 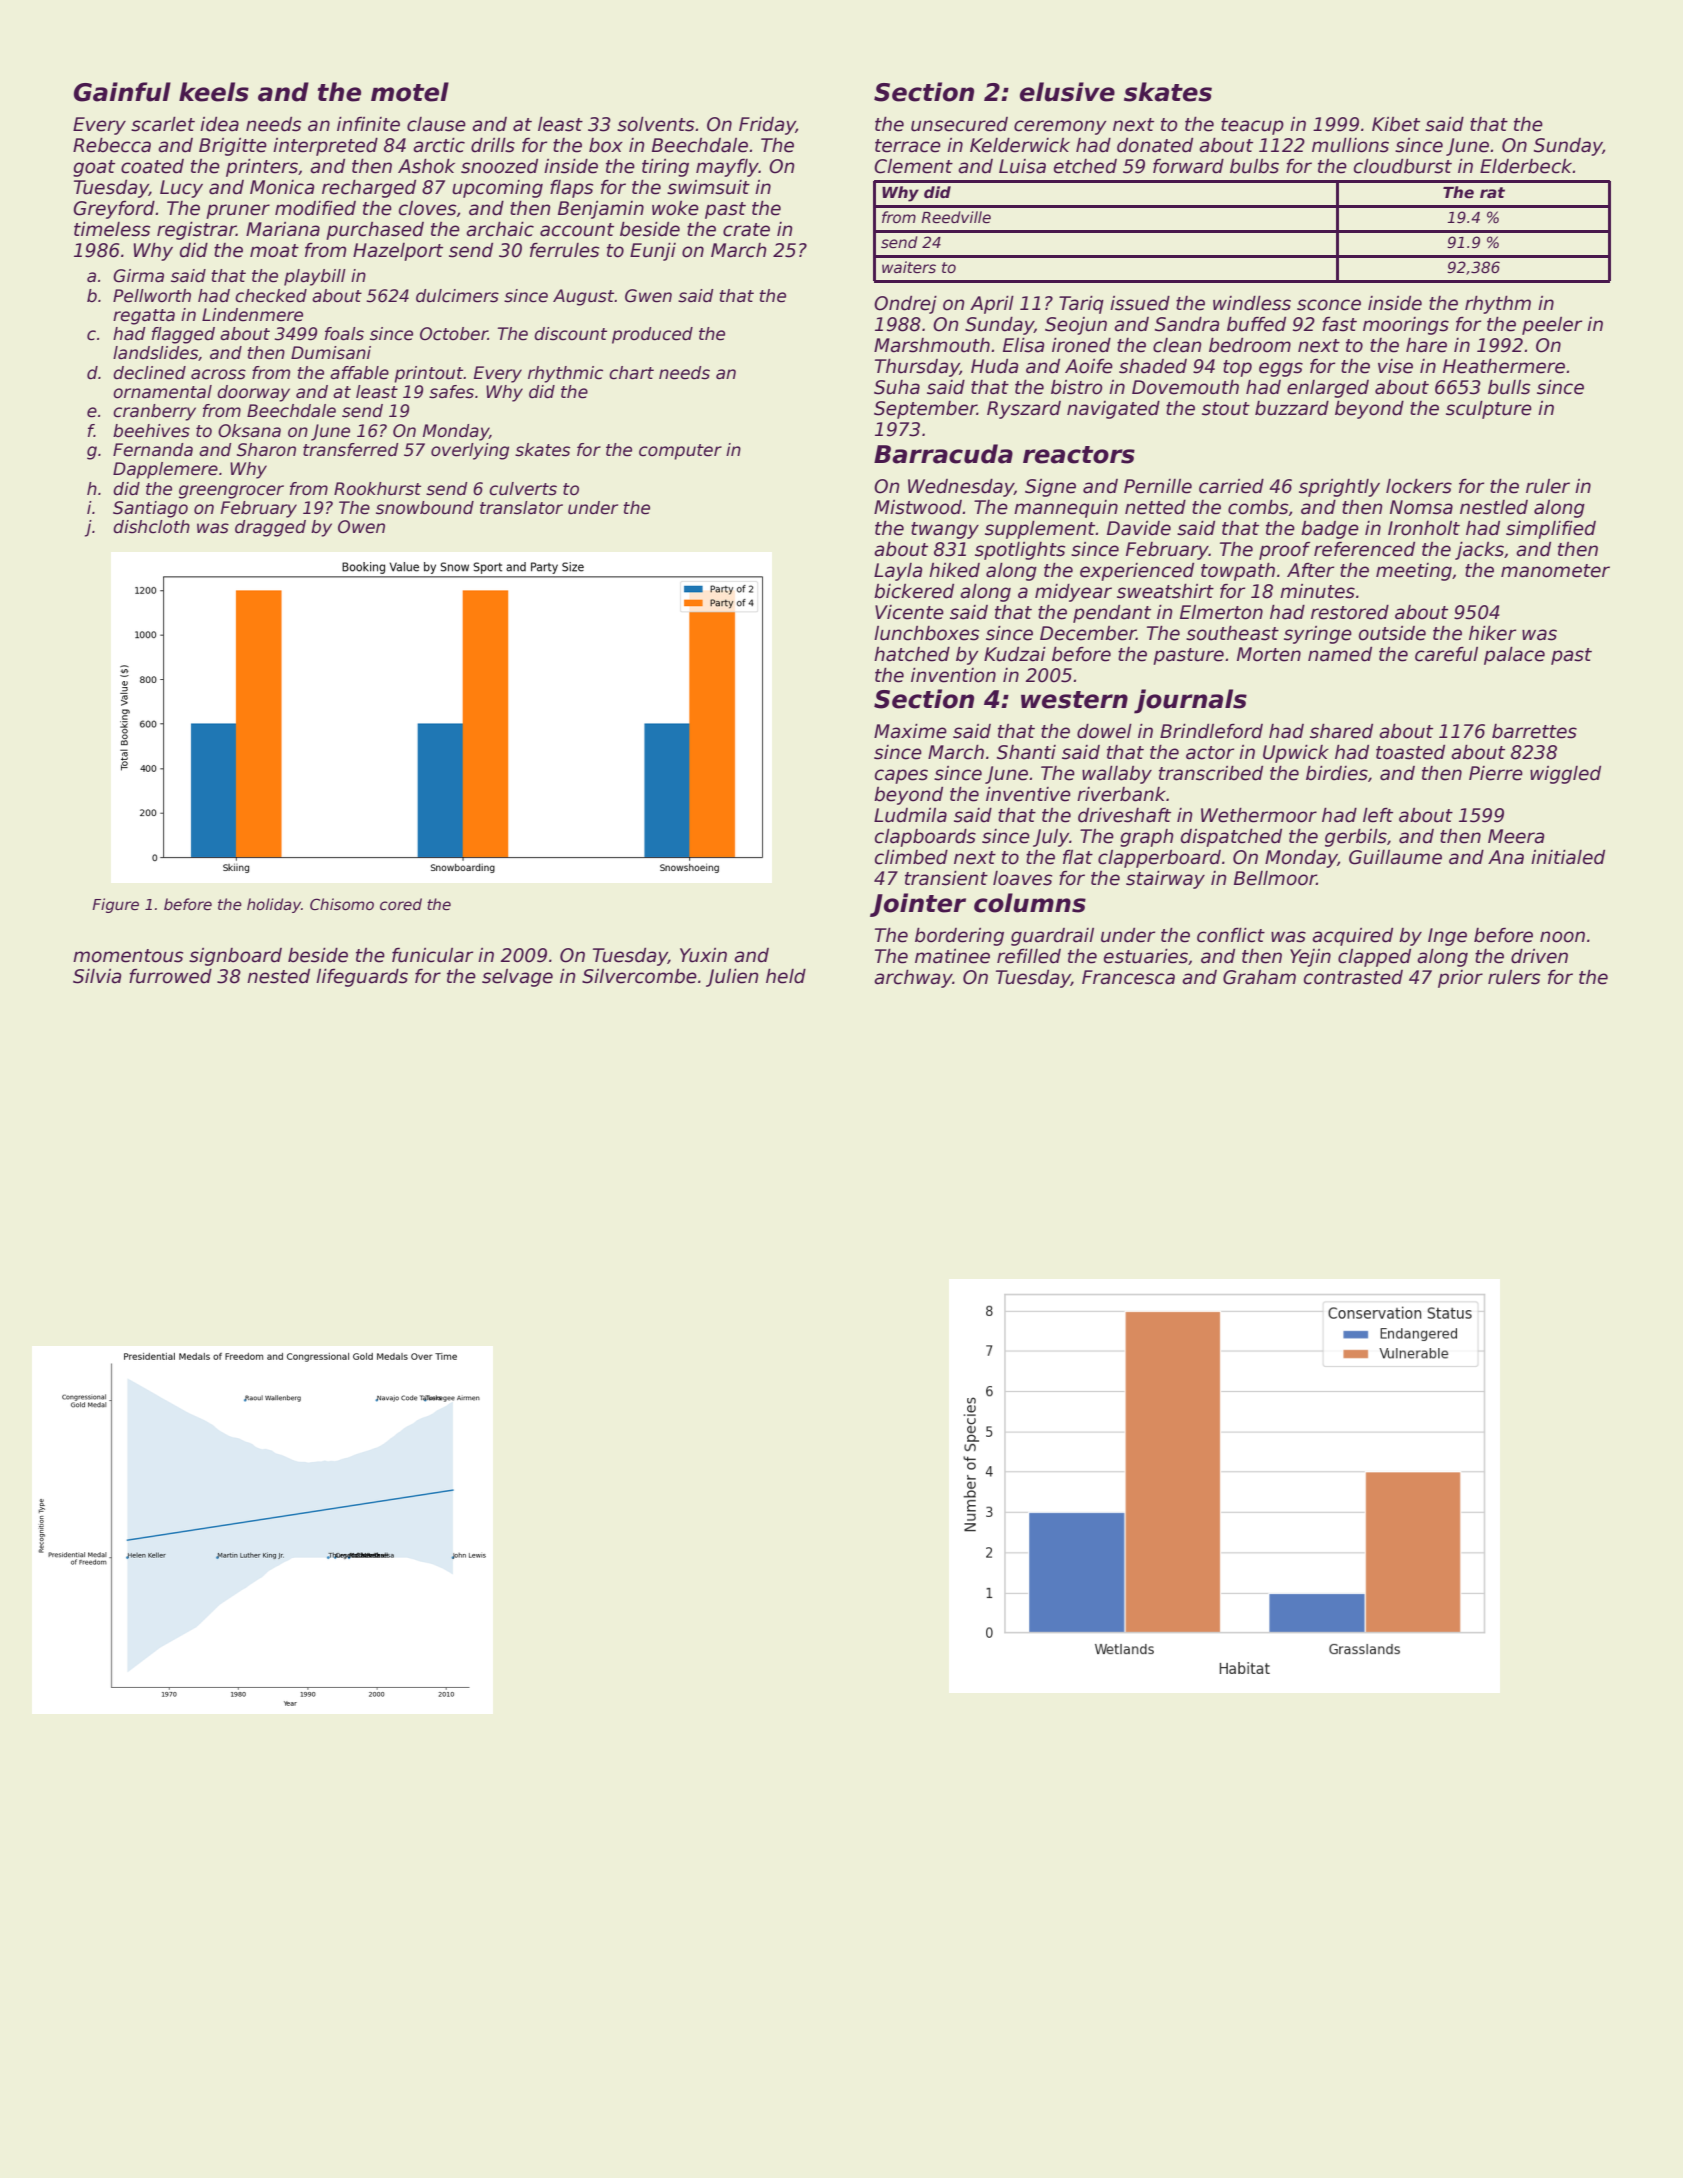 What do you see at coordinates (274, 905) in the document?
I see `holiday` at bounding box center [274, 905].
